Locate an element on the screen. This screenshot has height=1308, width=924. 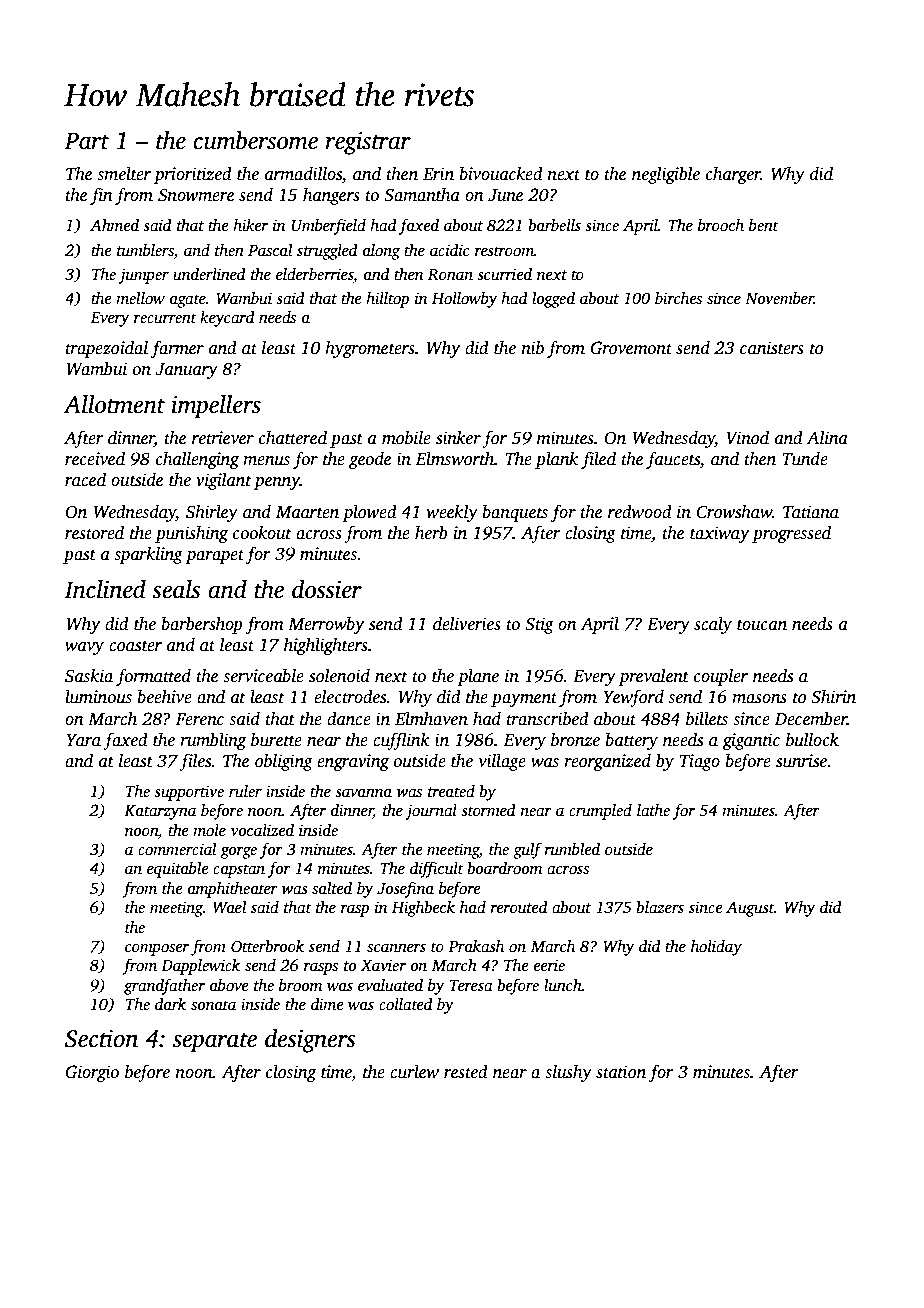
sparkling is located at coordinates (148, 555).
